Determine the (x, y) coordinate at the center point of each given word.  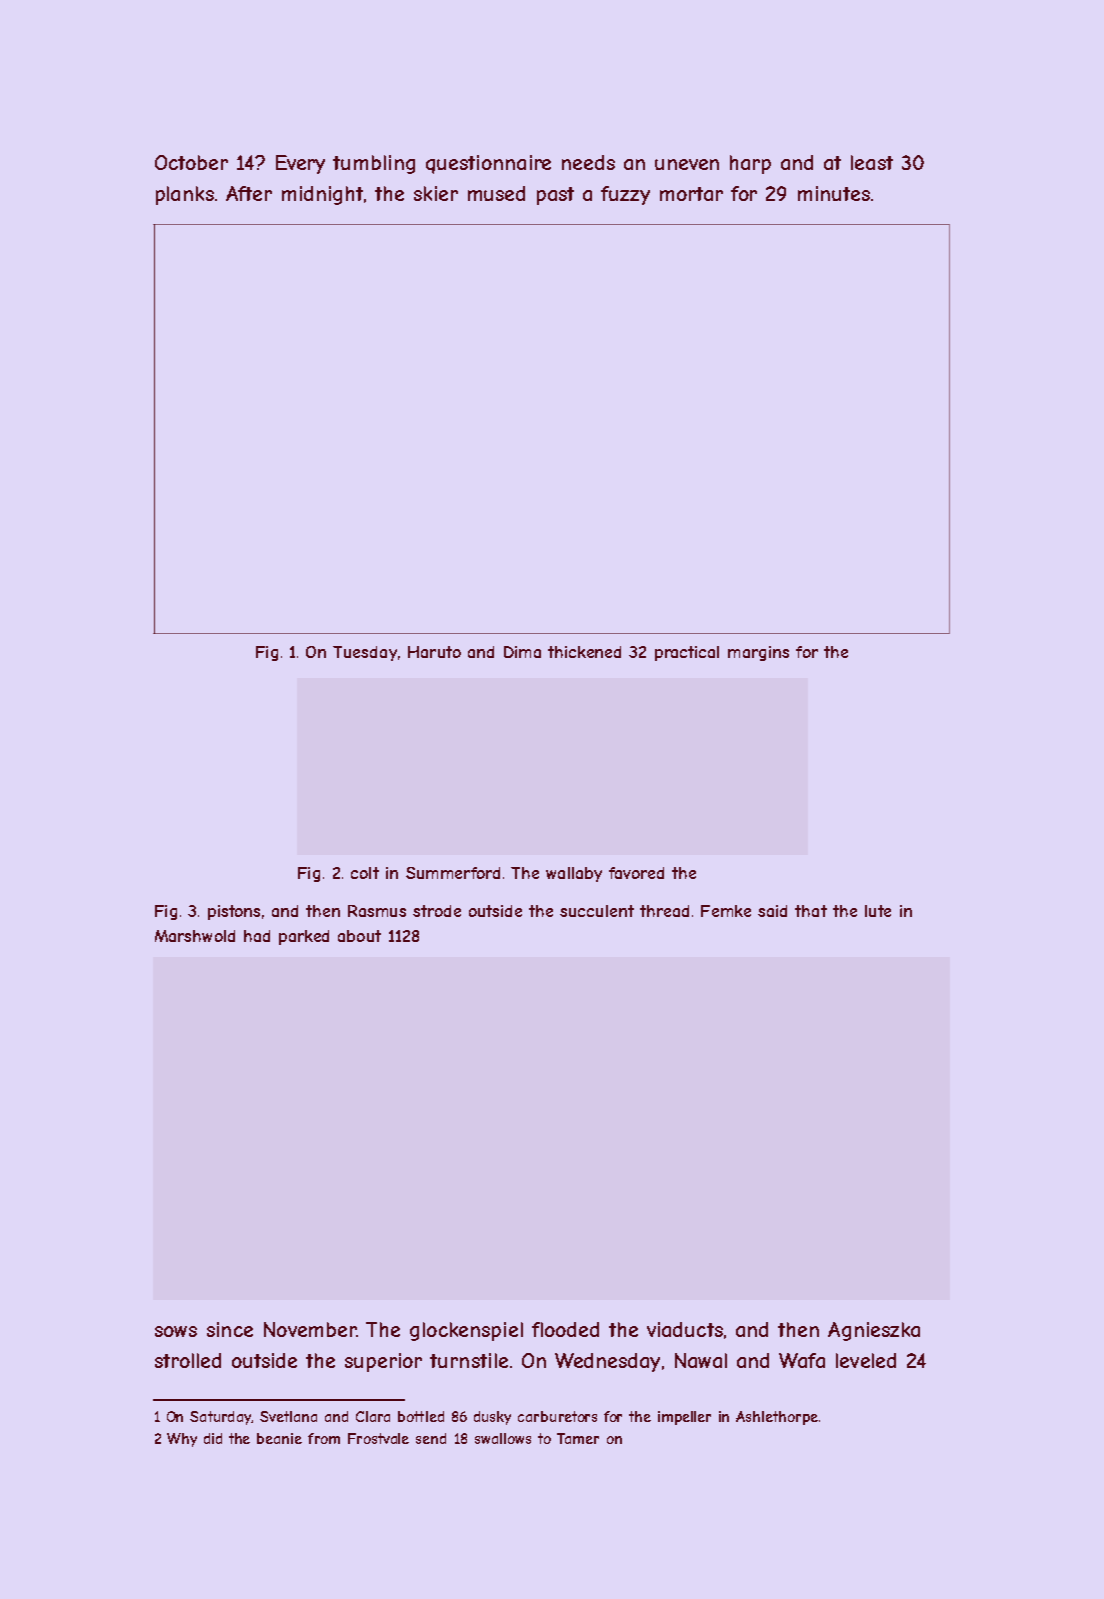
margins (758, 653)
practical (687, 653)
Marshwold (195, 936)
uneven (687, 164)
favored (636, 873)
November (310, 1329)
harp (750, 164)
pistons (234, 912)
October (191, 162)
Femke (726, 911)
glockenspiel (466, 1331)
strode (437, 911)
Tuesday (365, 653)
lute (878, 911)
